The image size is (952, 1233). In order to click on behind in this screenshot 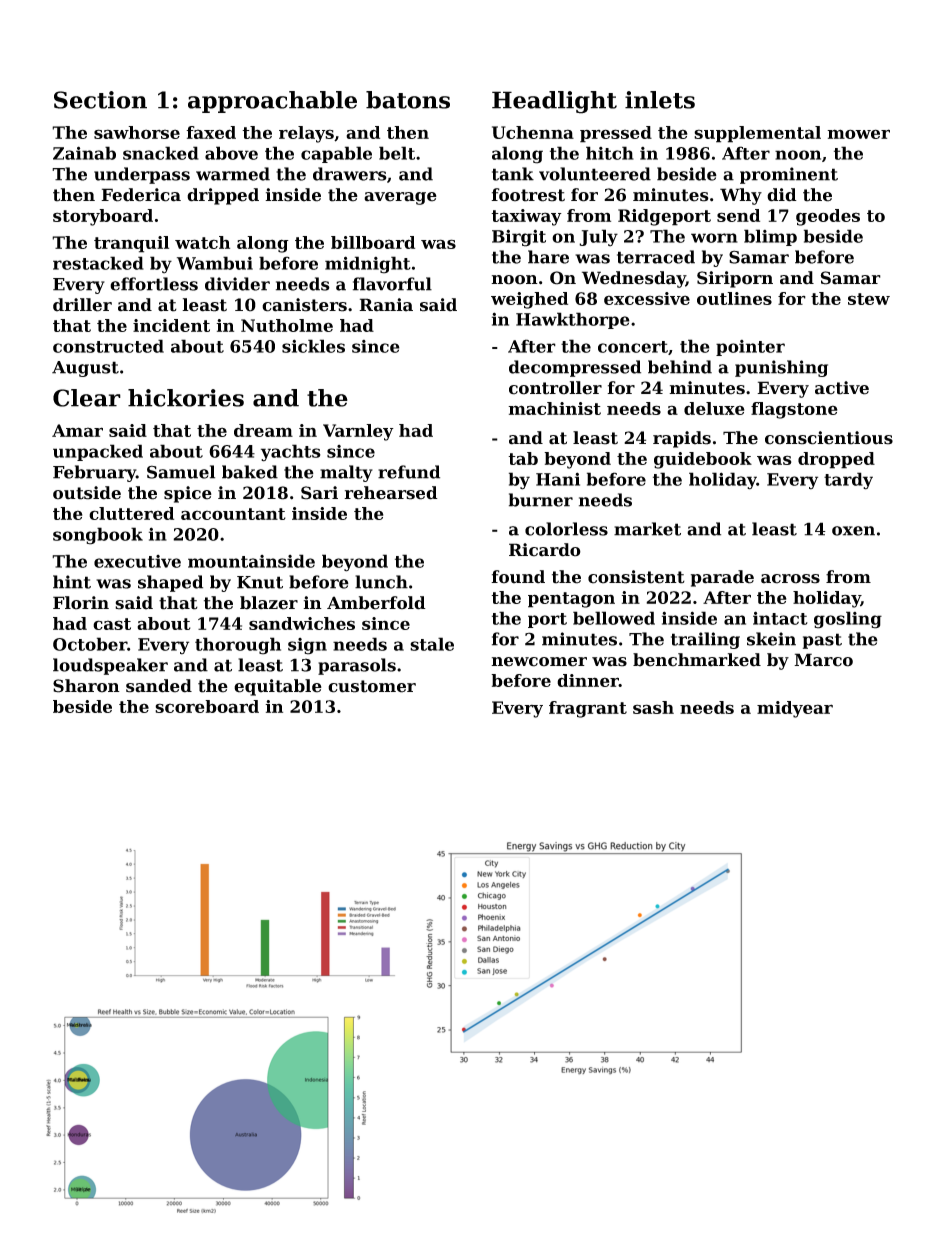, I will do `click(680, 367)`.
